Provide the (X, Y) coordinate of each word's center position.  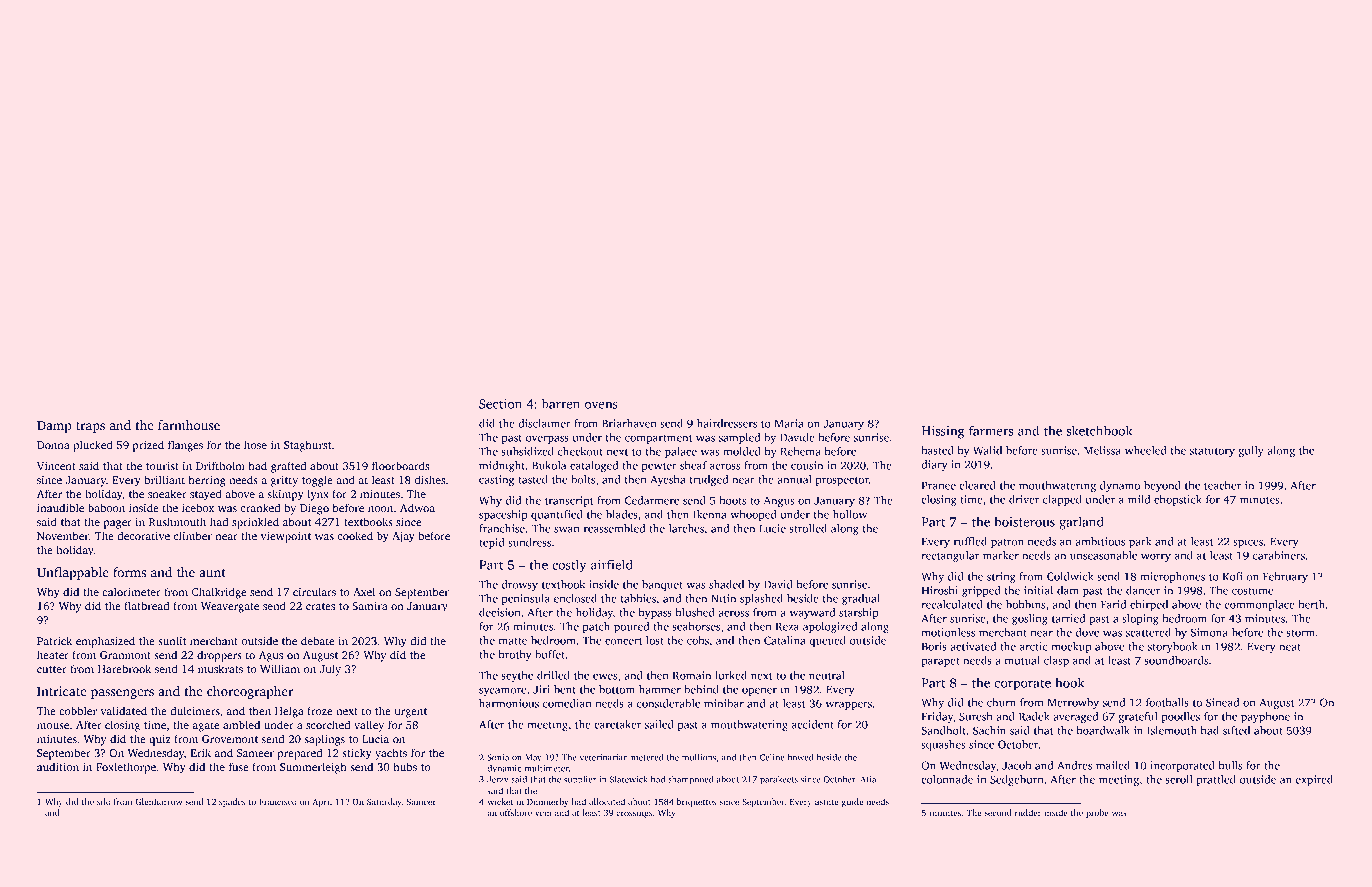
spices (1248, 542)
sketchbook (1099, 430)
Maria (789, 423)
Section (500, 404)
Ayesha (668, 480)
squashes (943, 745)
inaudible (60, 507)
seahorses (696, 626)
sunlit (172, 640)
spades (232, 802)
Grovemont (230, 739)
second (998, 812)
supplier (580, 780)
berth (1311, 604)
